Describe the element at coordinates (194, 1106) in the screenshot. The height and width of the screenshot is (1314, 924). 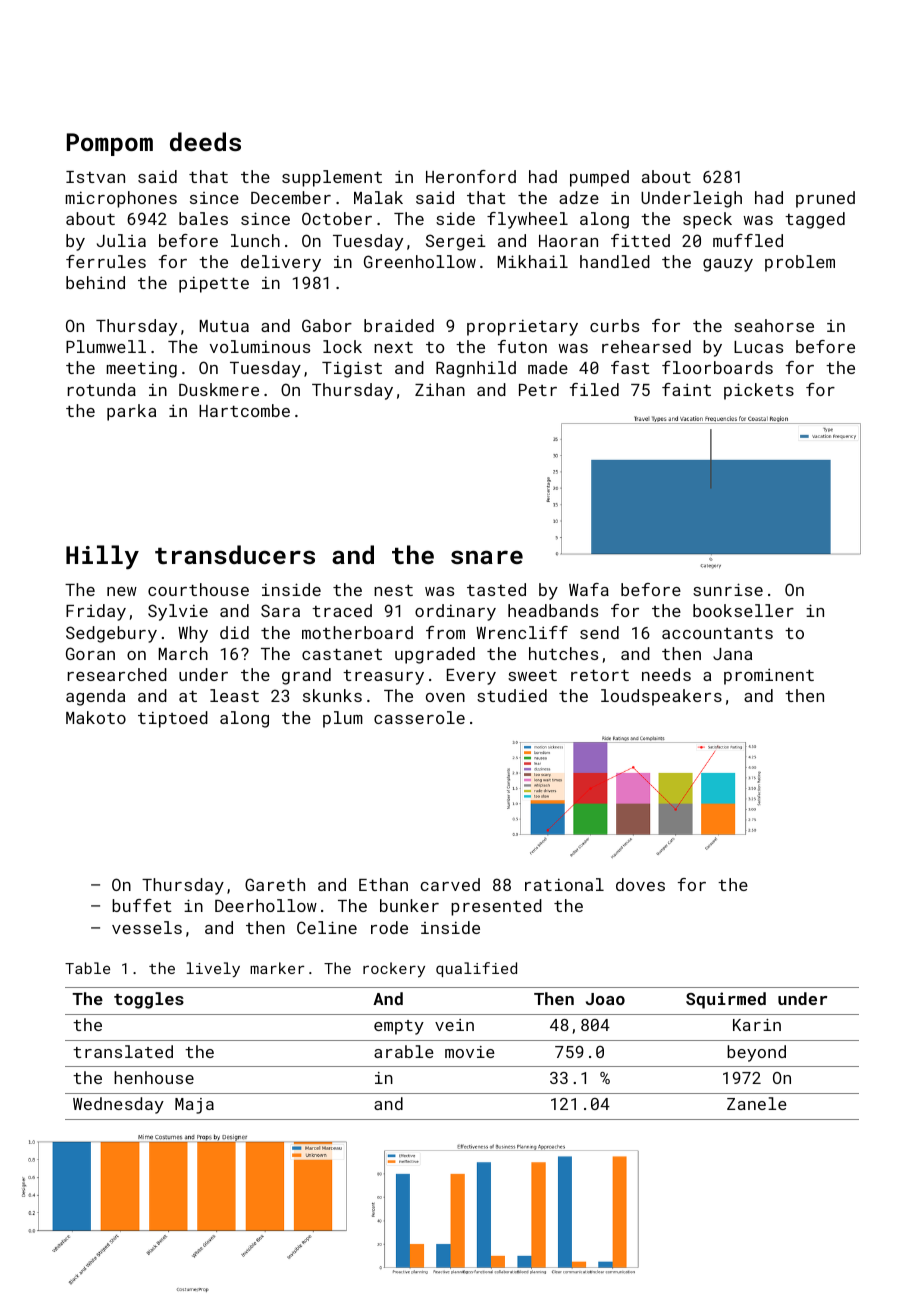
I see `Maja` at that location.
